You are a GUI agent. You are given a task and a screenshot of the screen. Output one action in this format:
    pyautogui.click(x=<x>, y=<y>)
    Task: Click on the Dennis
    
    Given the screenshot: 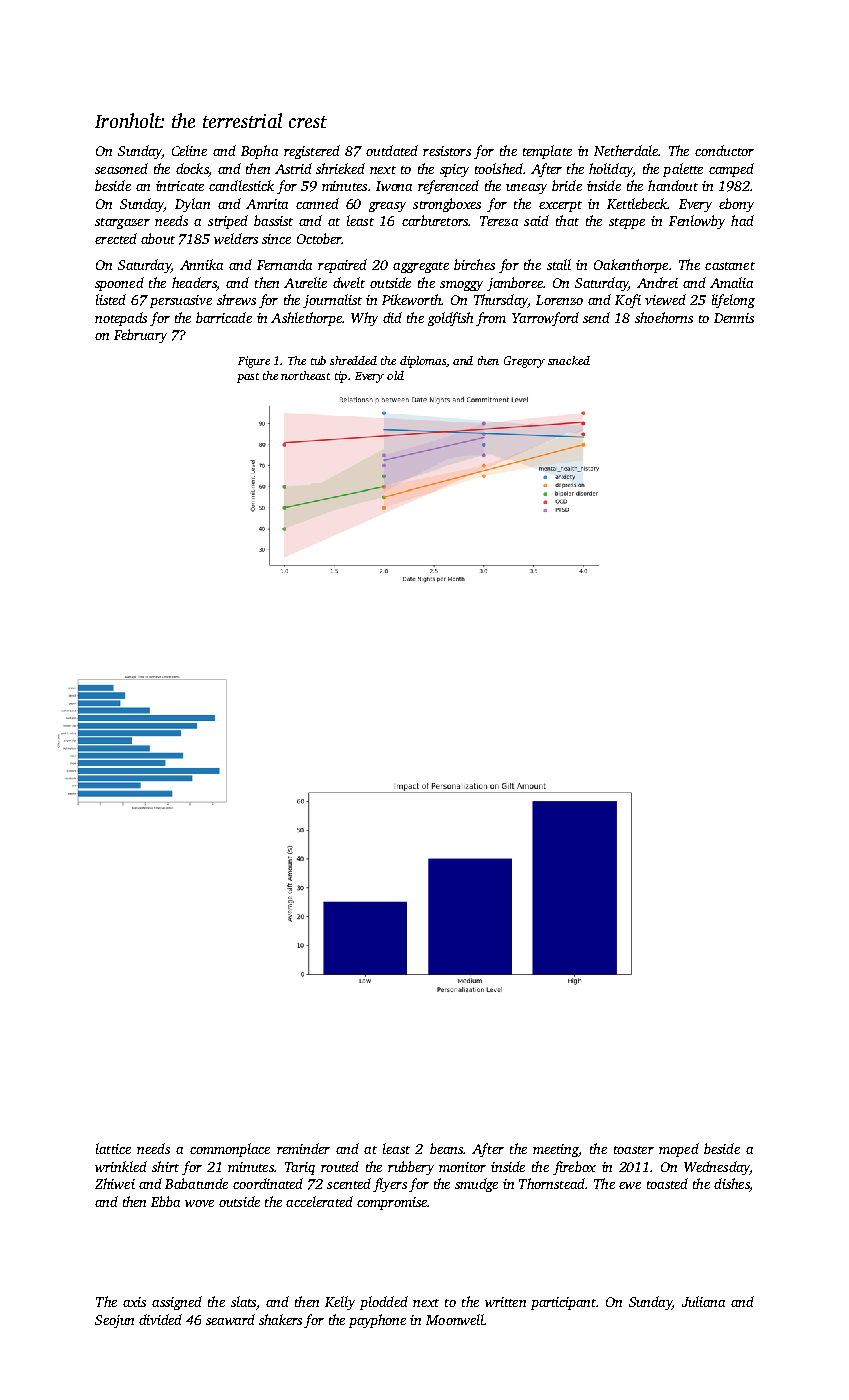 What is the action you would take?
    pyautogui.click(x=734, y=318)
